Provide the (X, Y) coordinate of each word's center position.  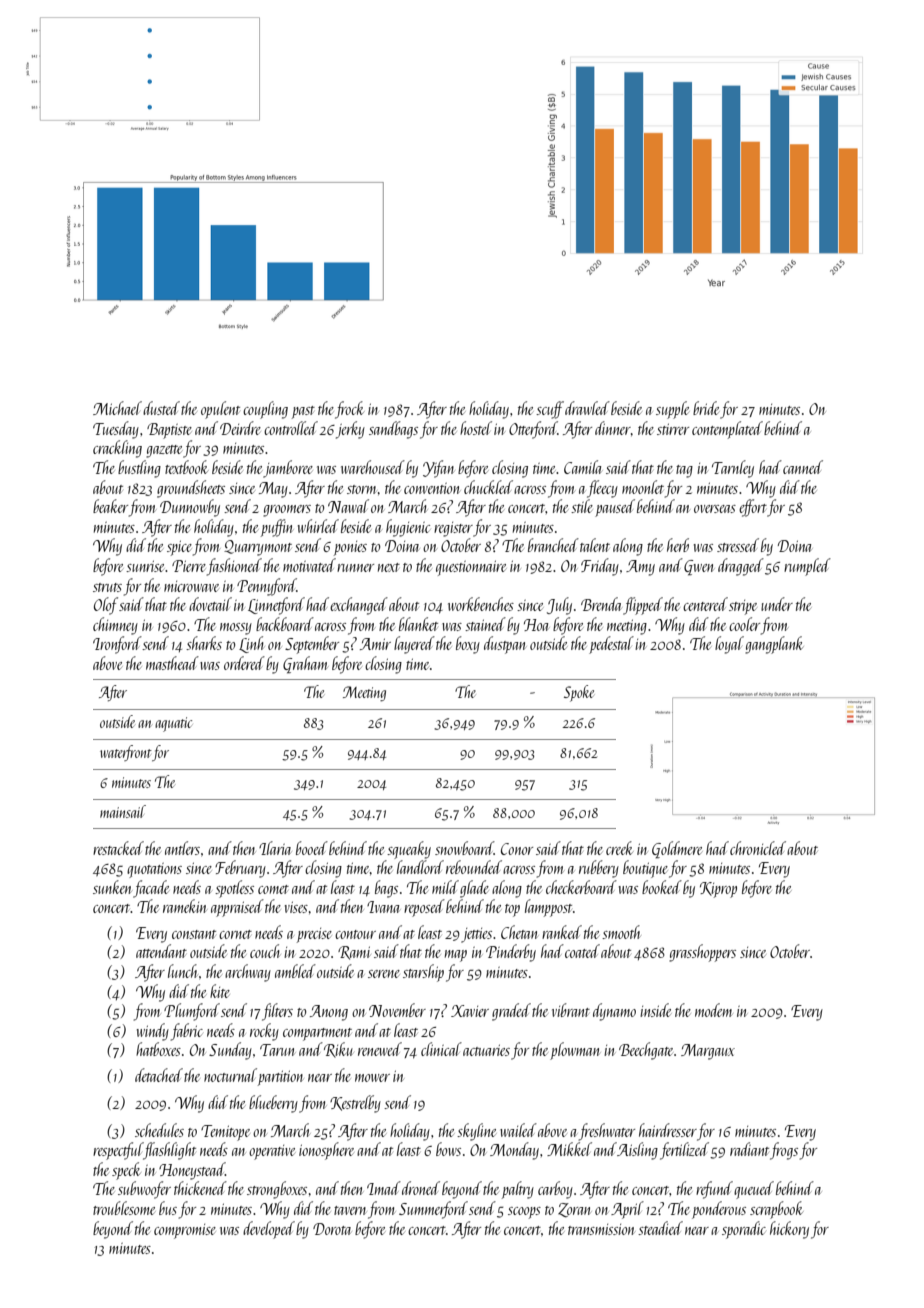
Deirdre (240, 428)
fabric (187, 1032)
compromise (185, 1231)
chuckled (488, 487)
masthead (172, 663)
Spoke (579, 693)
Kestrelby (355, 1104)
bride (706, 408)
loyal (729, 645)
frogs (784, 1151)
